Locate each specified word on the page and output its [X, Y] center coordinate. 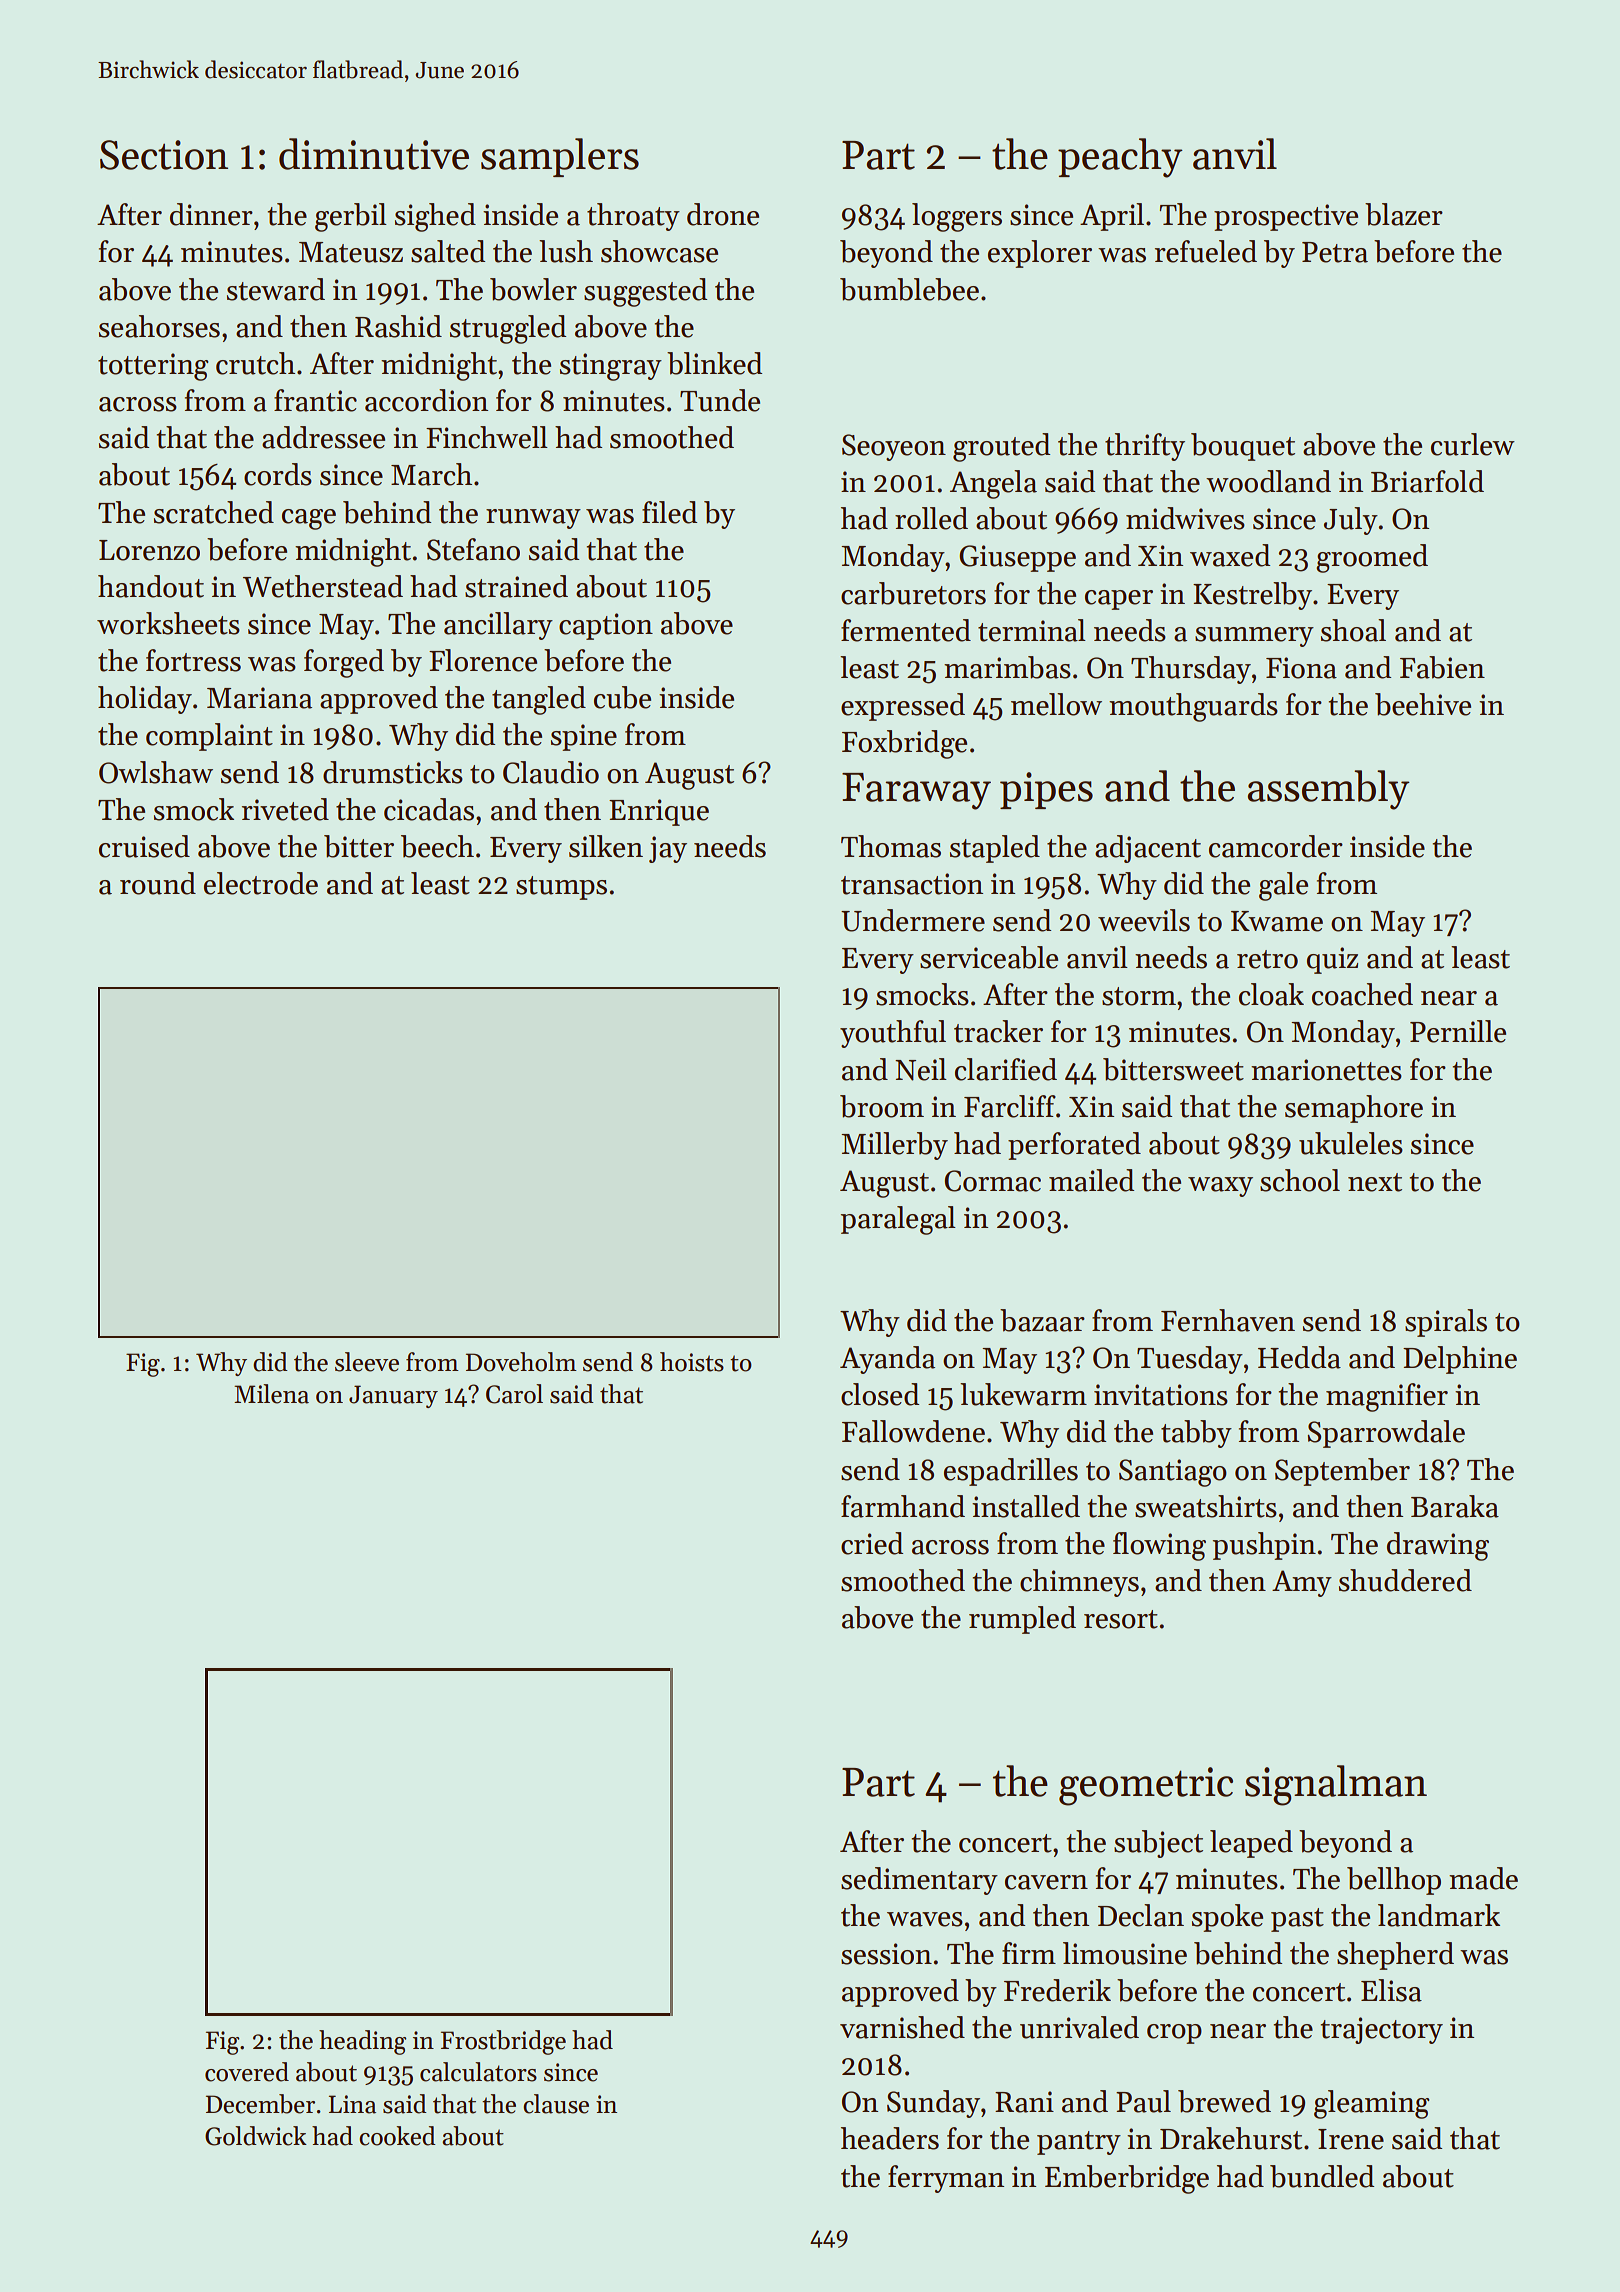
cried [872, 1543]
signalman [1336, 1785]
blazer [1404, 214]
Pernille [1458, 1031]
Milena [271, 1394]
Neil [921, 1069]
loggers [957, 217]
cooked [397, 2136]
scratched [214, 512]
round [158, 883]
